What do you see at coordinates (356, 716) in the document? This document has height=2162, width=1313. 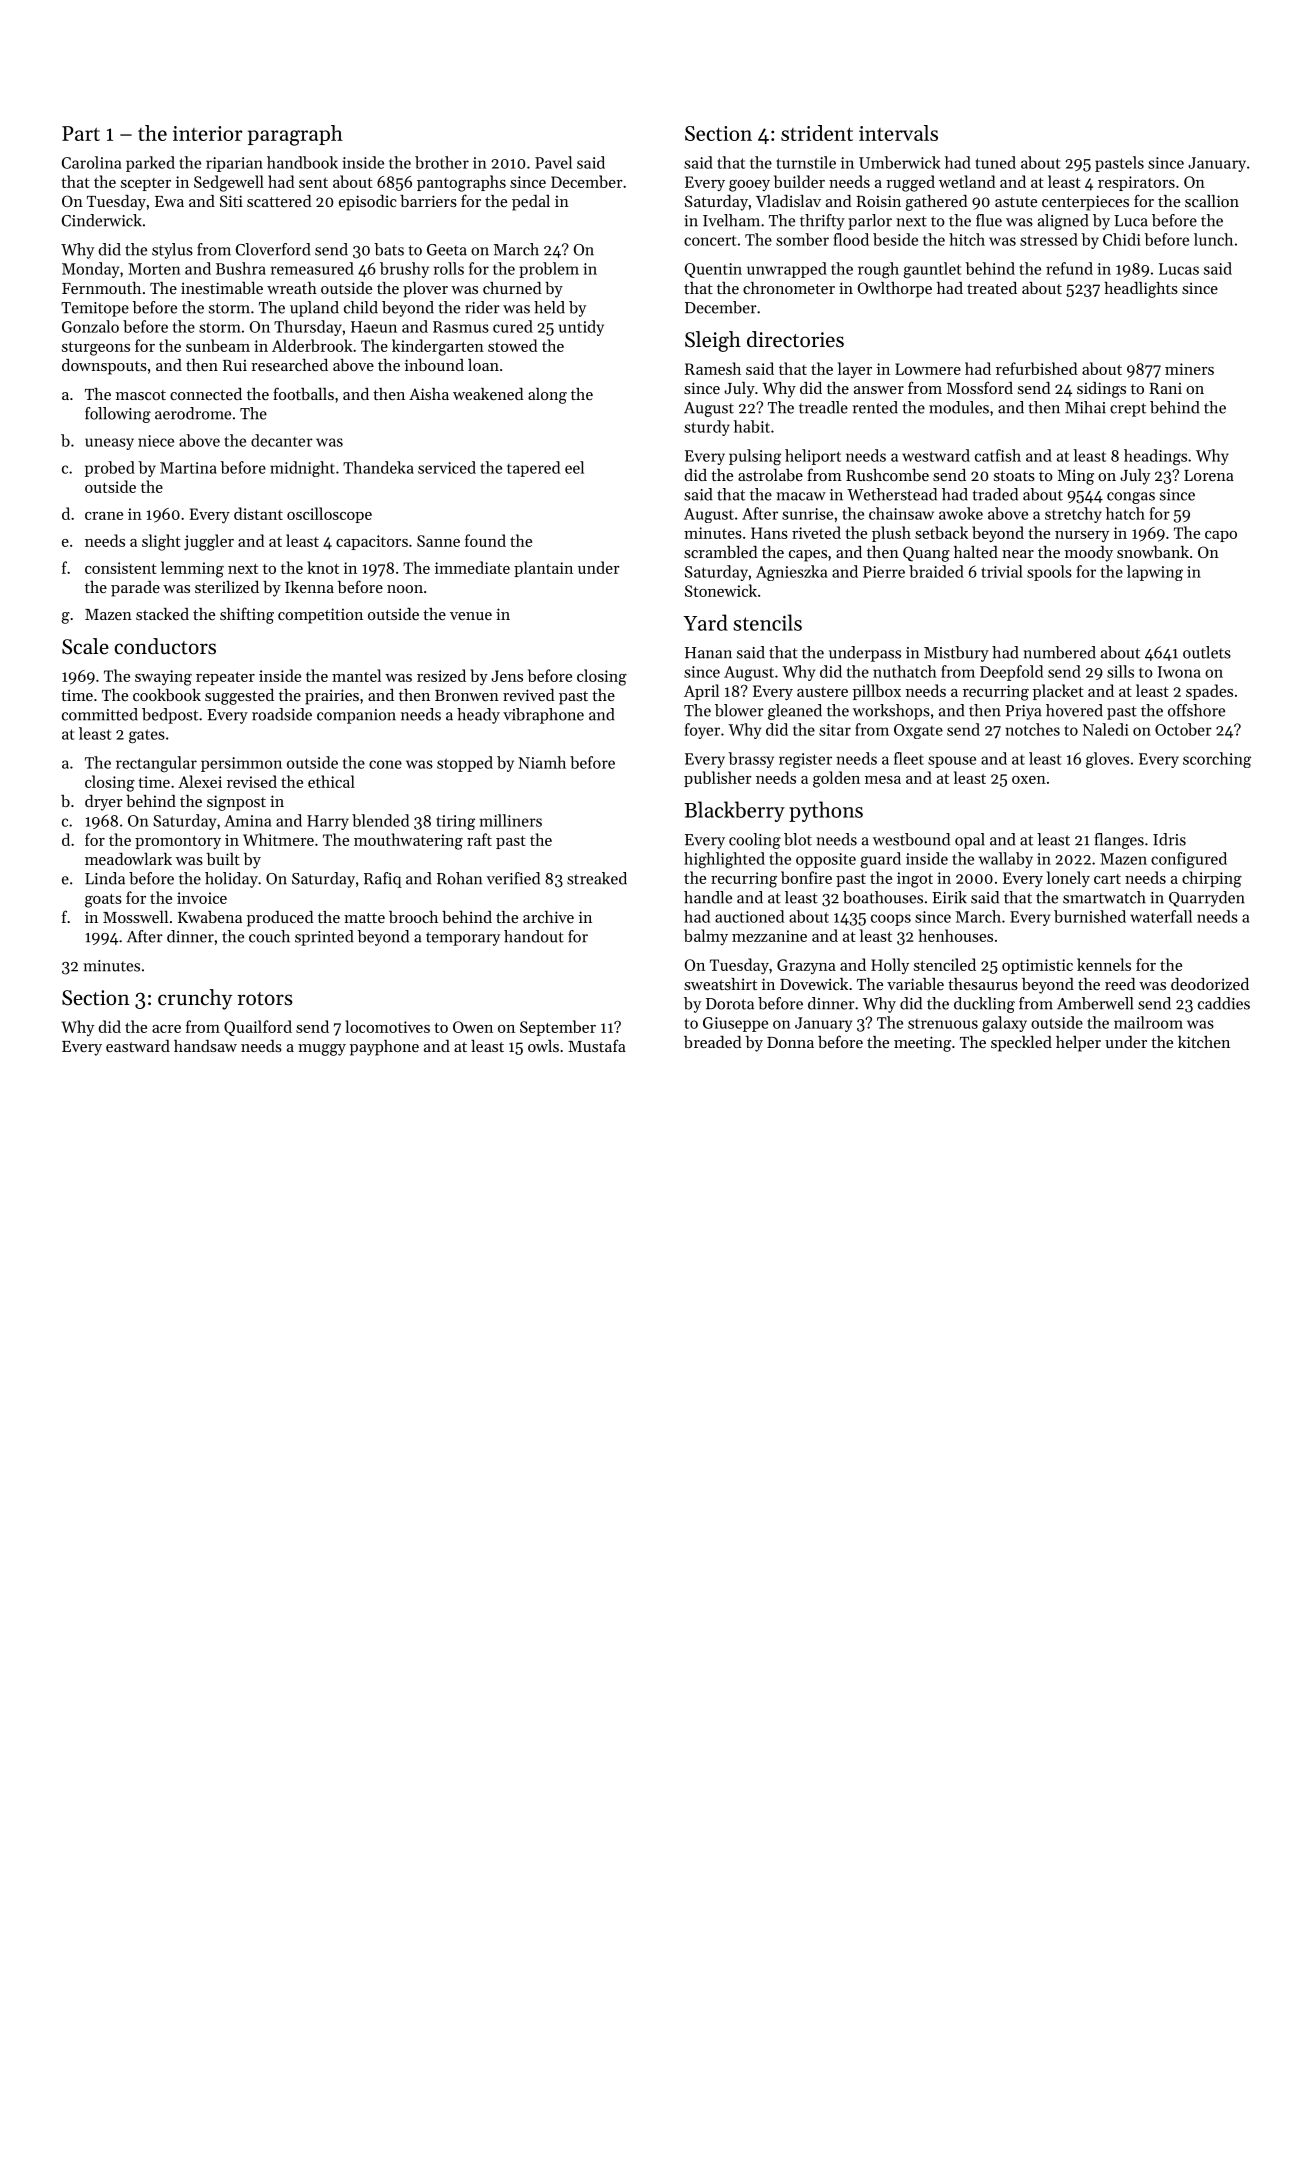 I see `companion` at bounding box center [356, 716].
